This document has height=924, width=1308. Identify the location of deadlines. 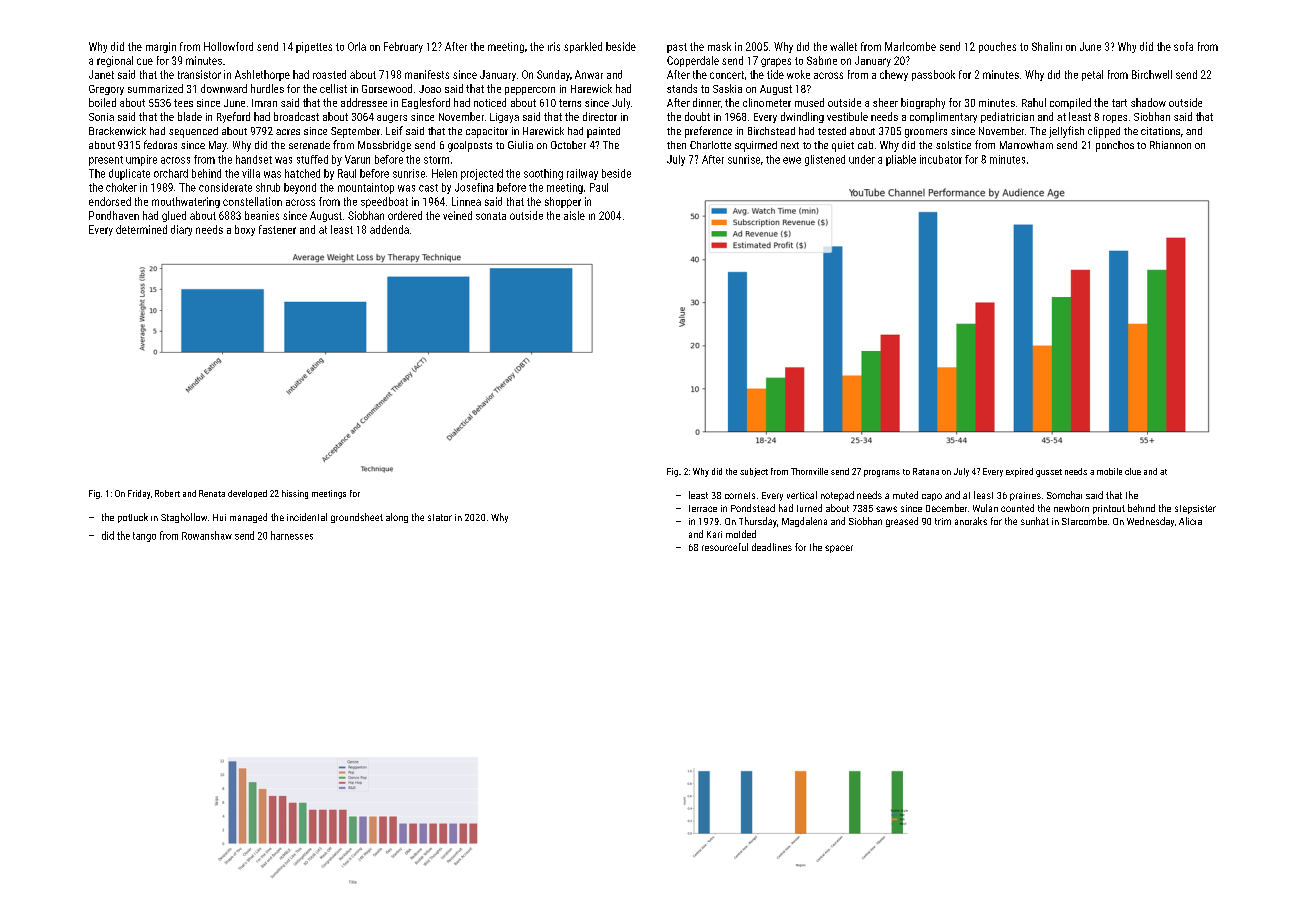
(772, 547).
